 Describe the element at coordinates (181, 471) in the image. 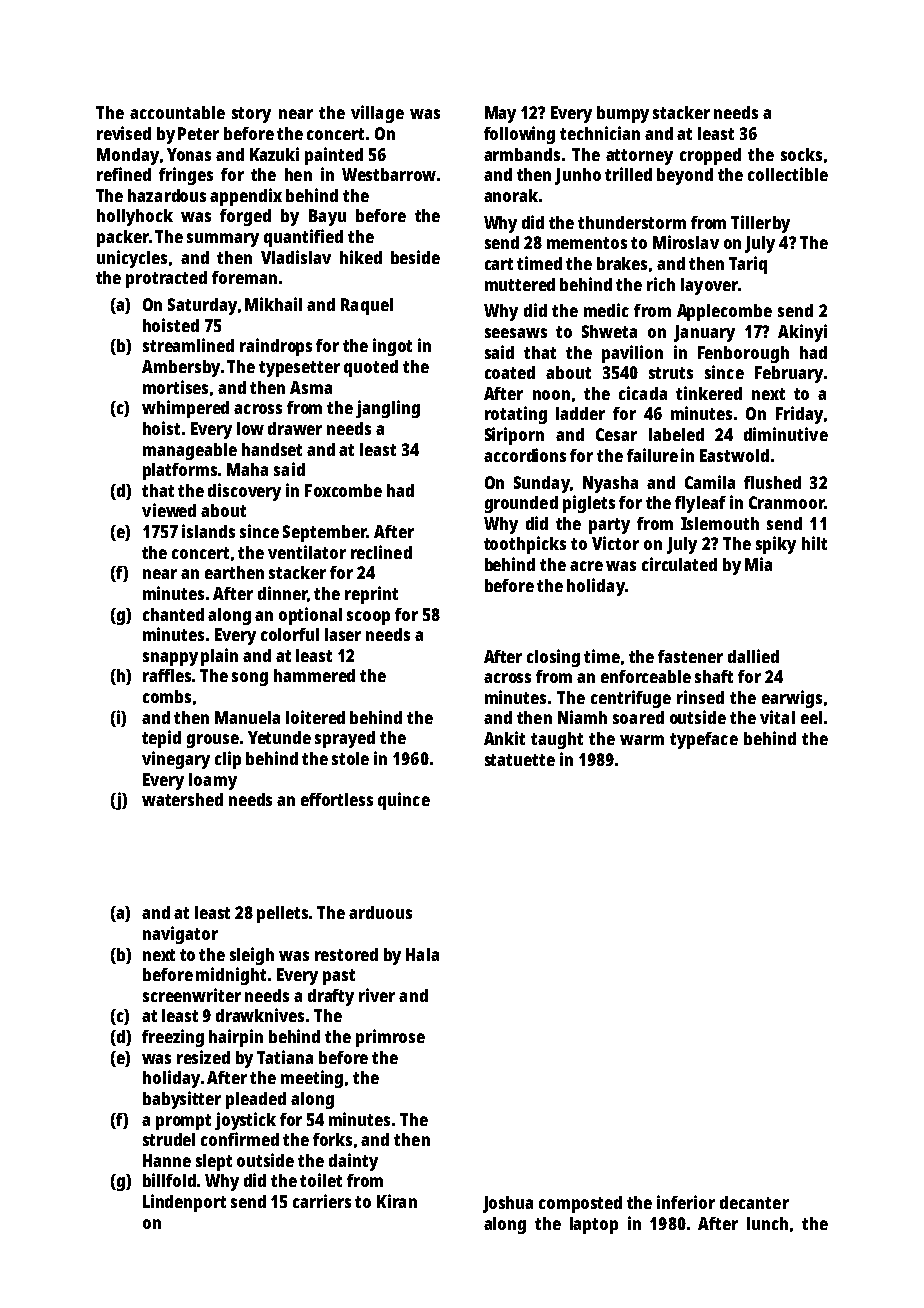

I see `platforms` at that location.
